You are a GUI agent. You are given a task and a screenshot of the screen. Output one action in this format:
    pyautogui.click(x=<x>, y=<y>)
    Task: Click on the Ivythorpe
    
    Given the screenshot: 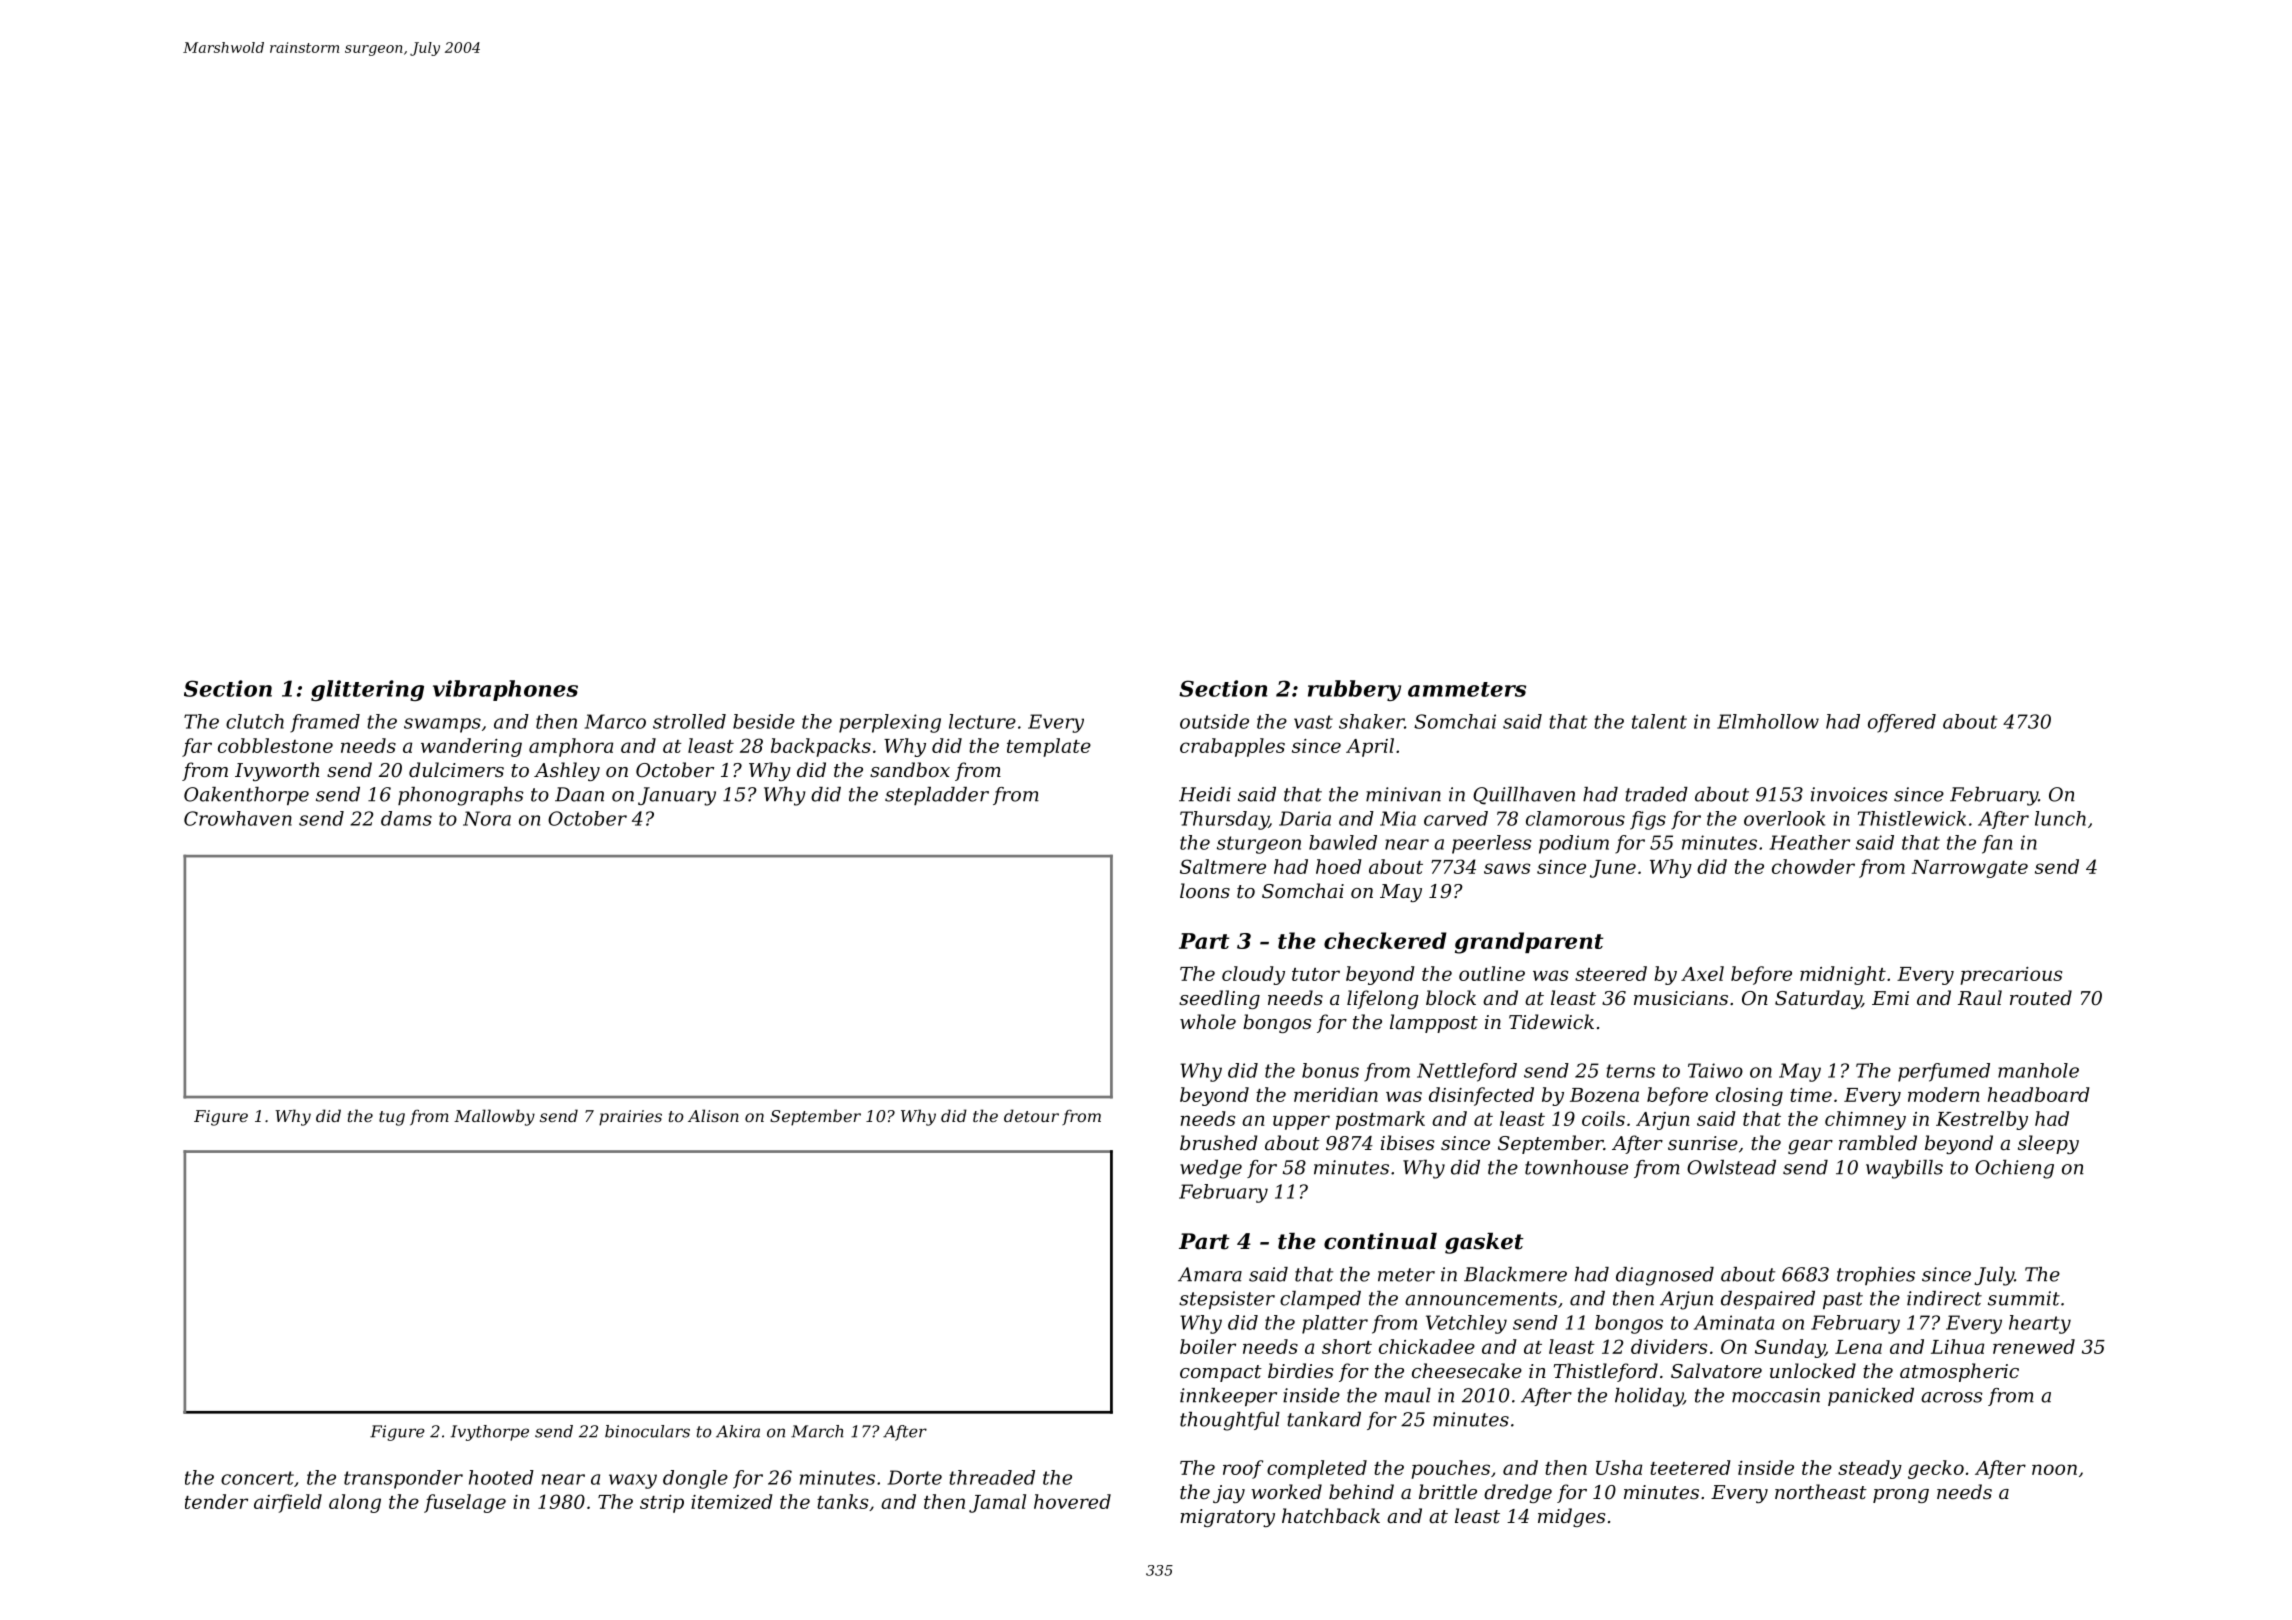 What is the action you would take?
    pyautogui.click(x=490, y=1433)
